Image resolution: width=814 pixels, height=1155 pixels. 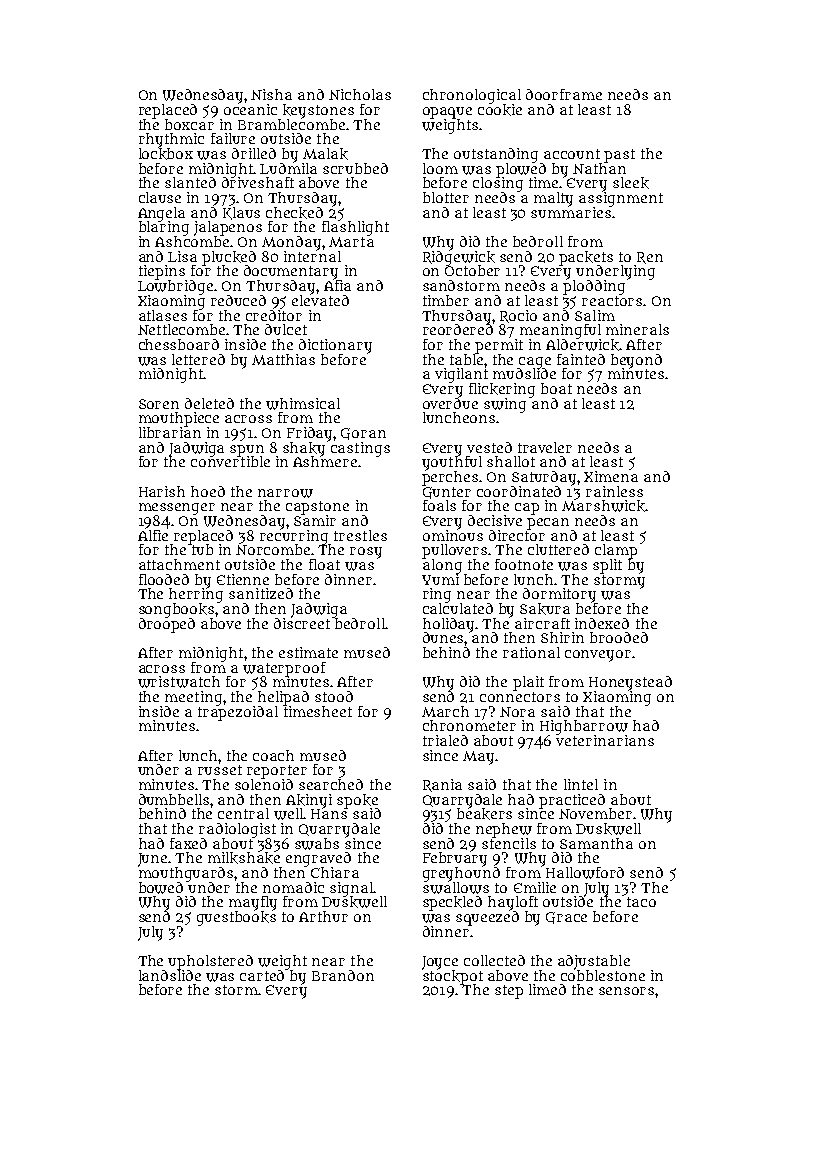 What do you see at coordinates (621, 199) in the image?
I see `assignment` at bounding box center [621, 199].
